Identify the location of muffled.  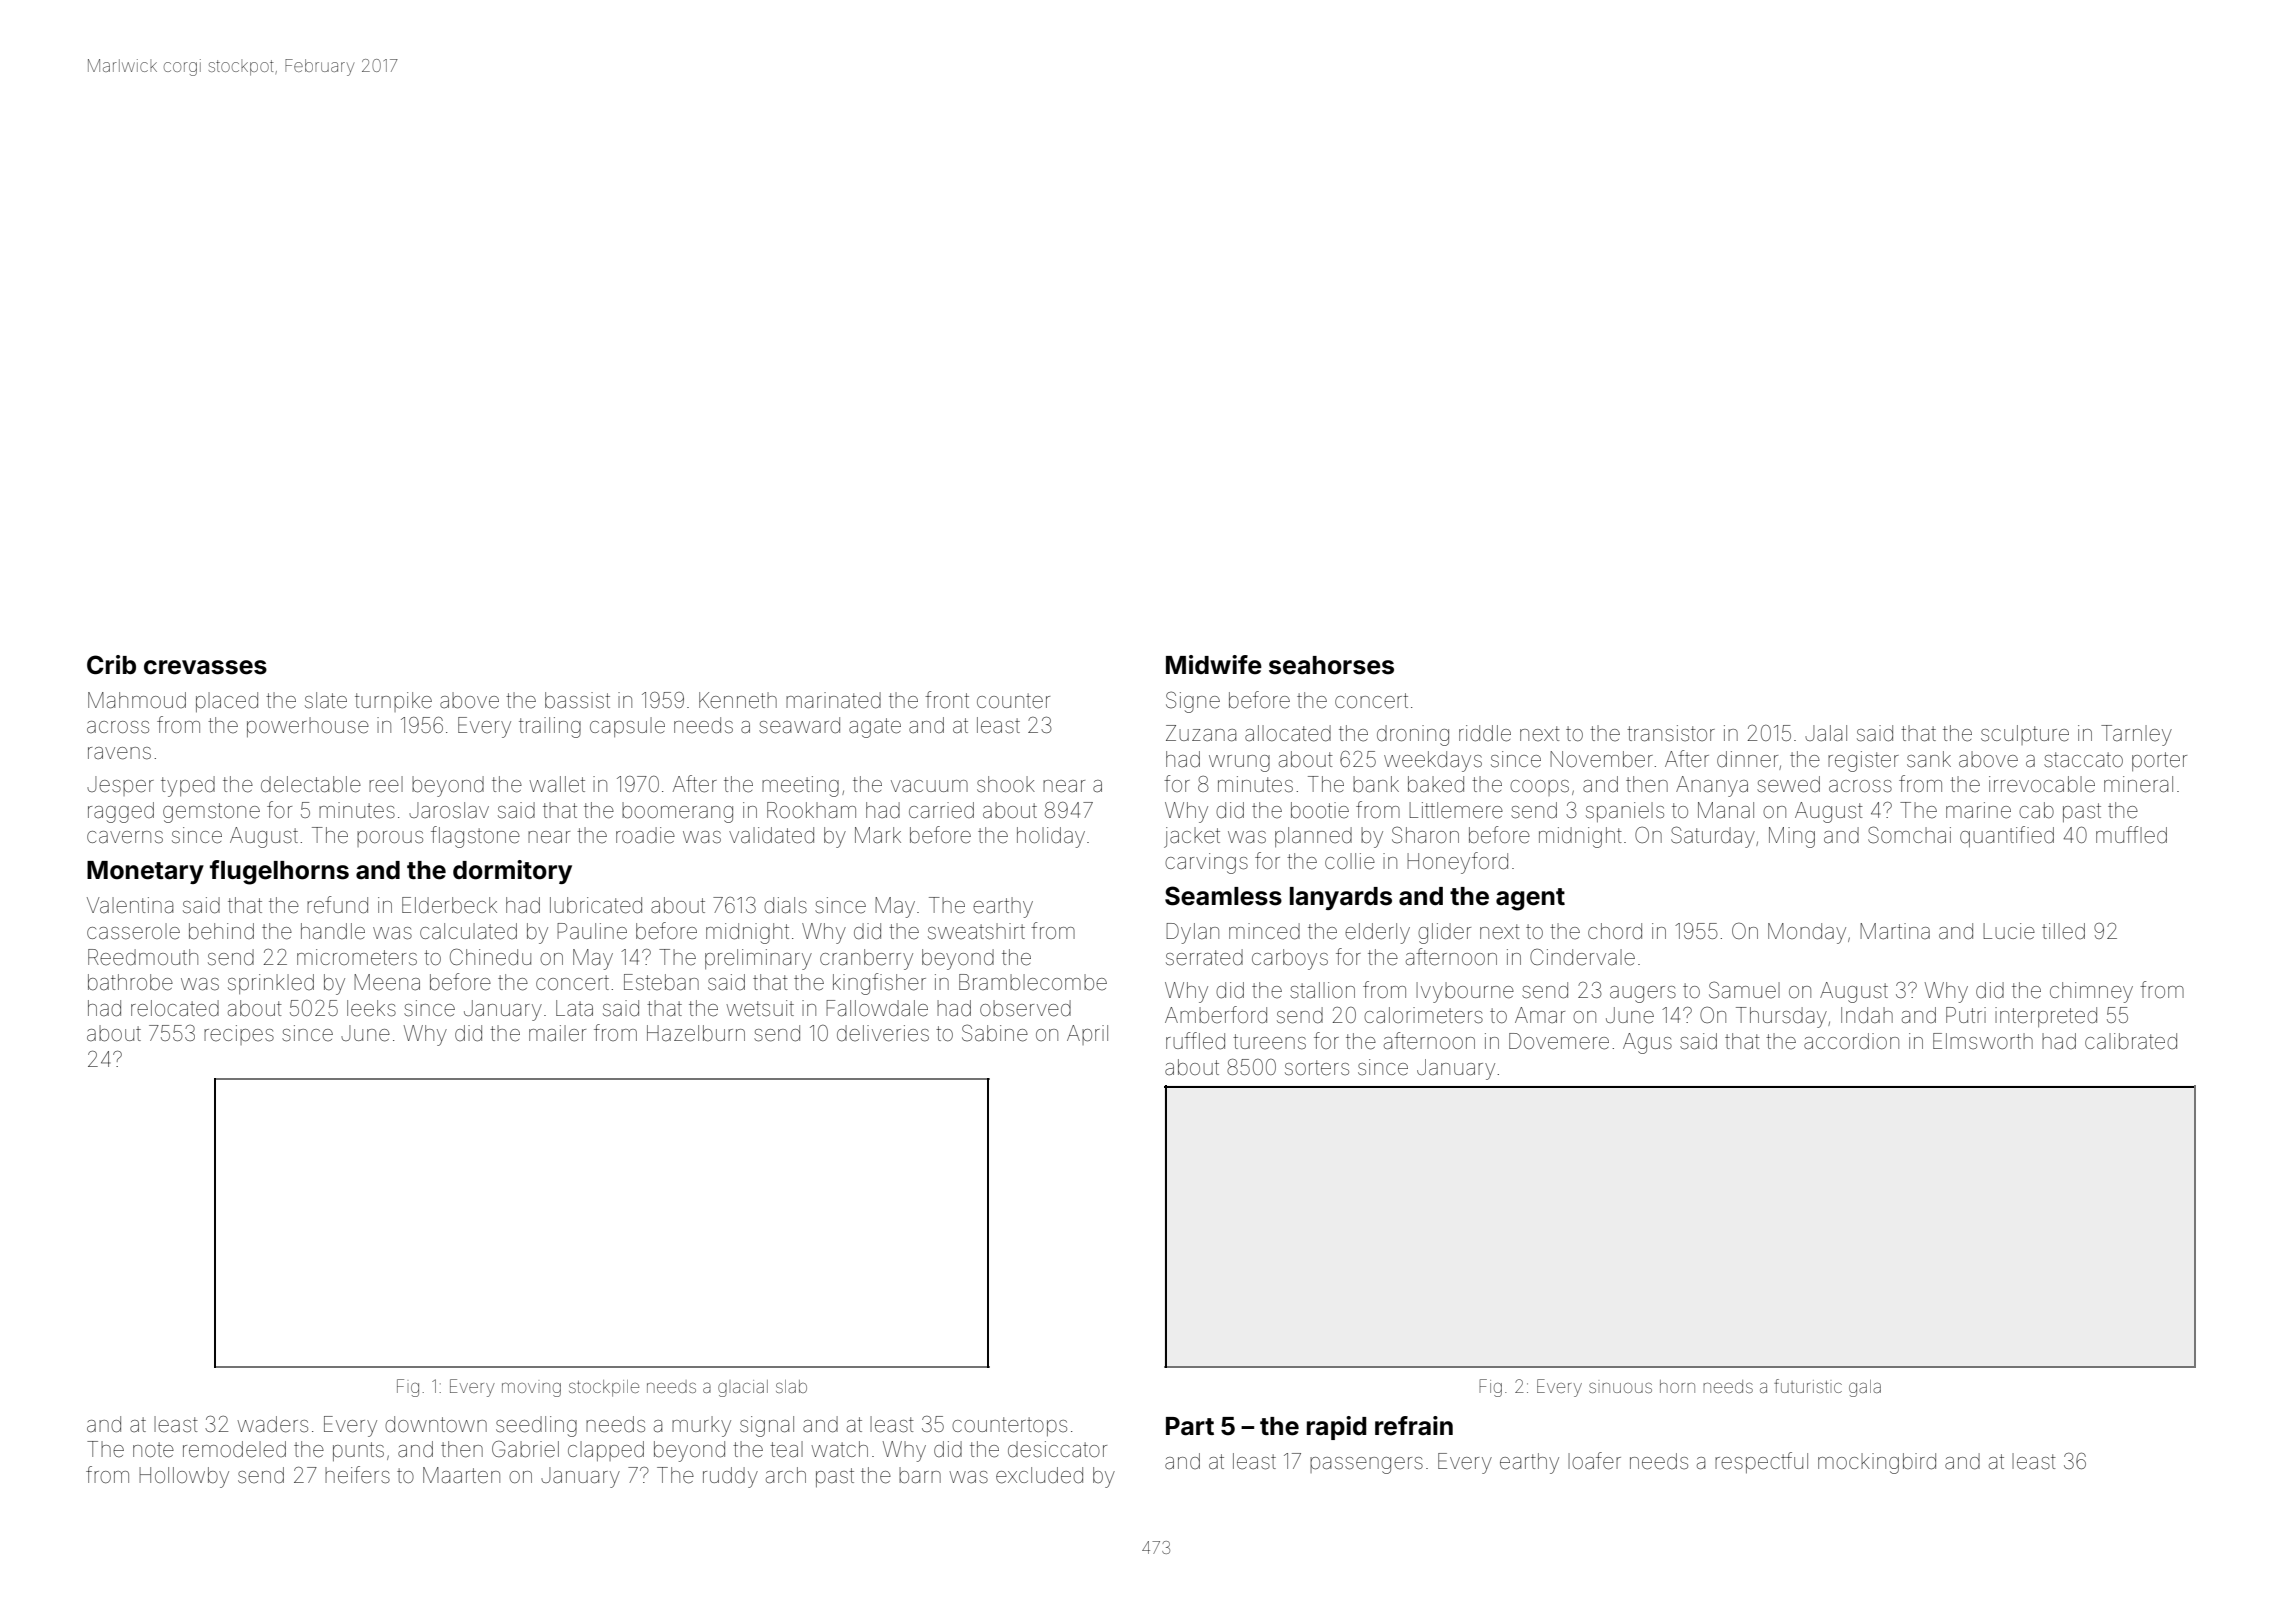
(2131, 835).
